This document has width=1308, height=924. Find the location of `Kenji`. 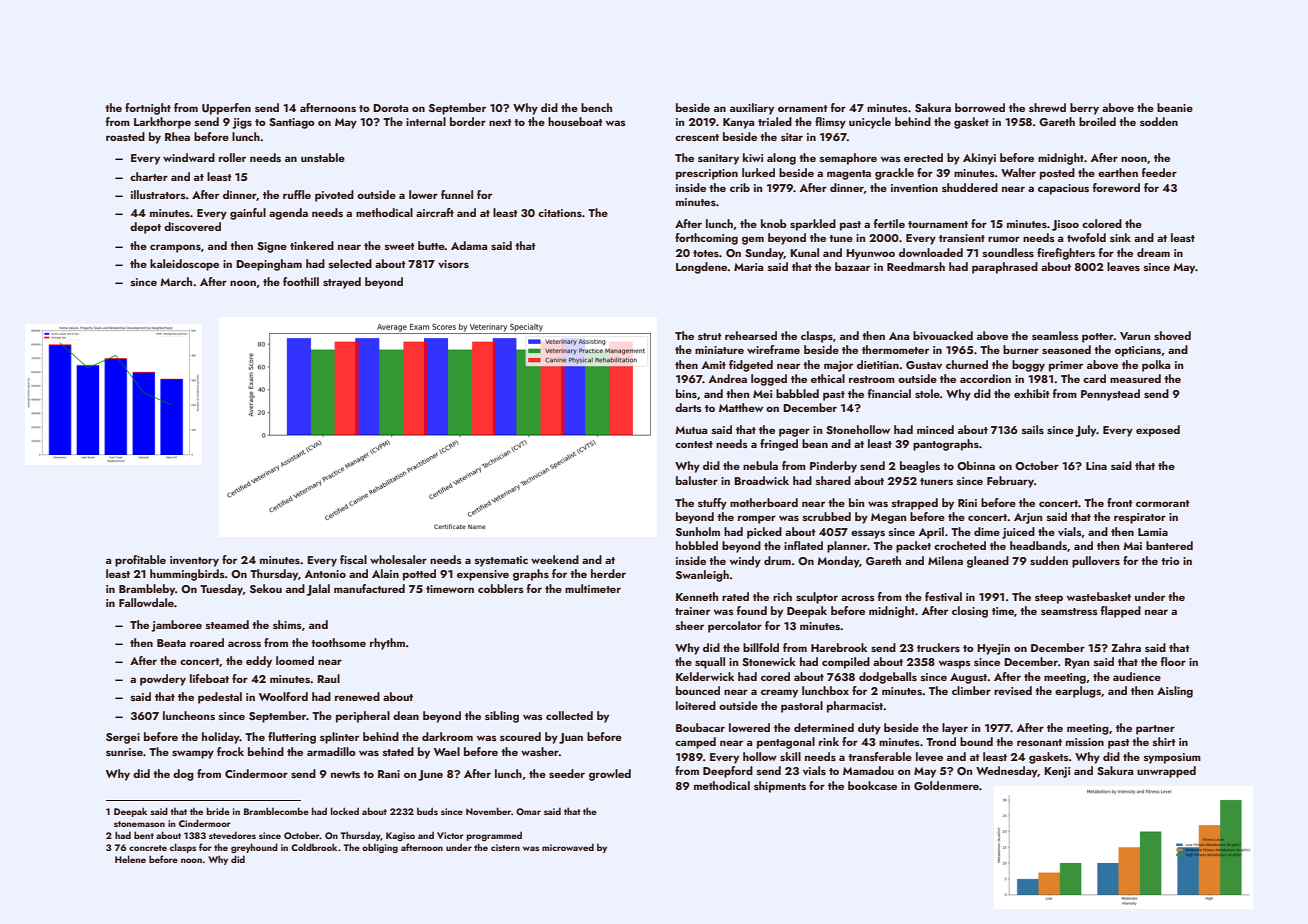

Kenji is located at coordinates (1057, 772).
